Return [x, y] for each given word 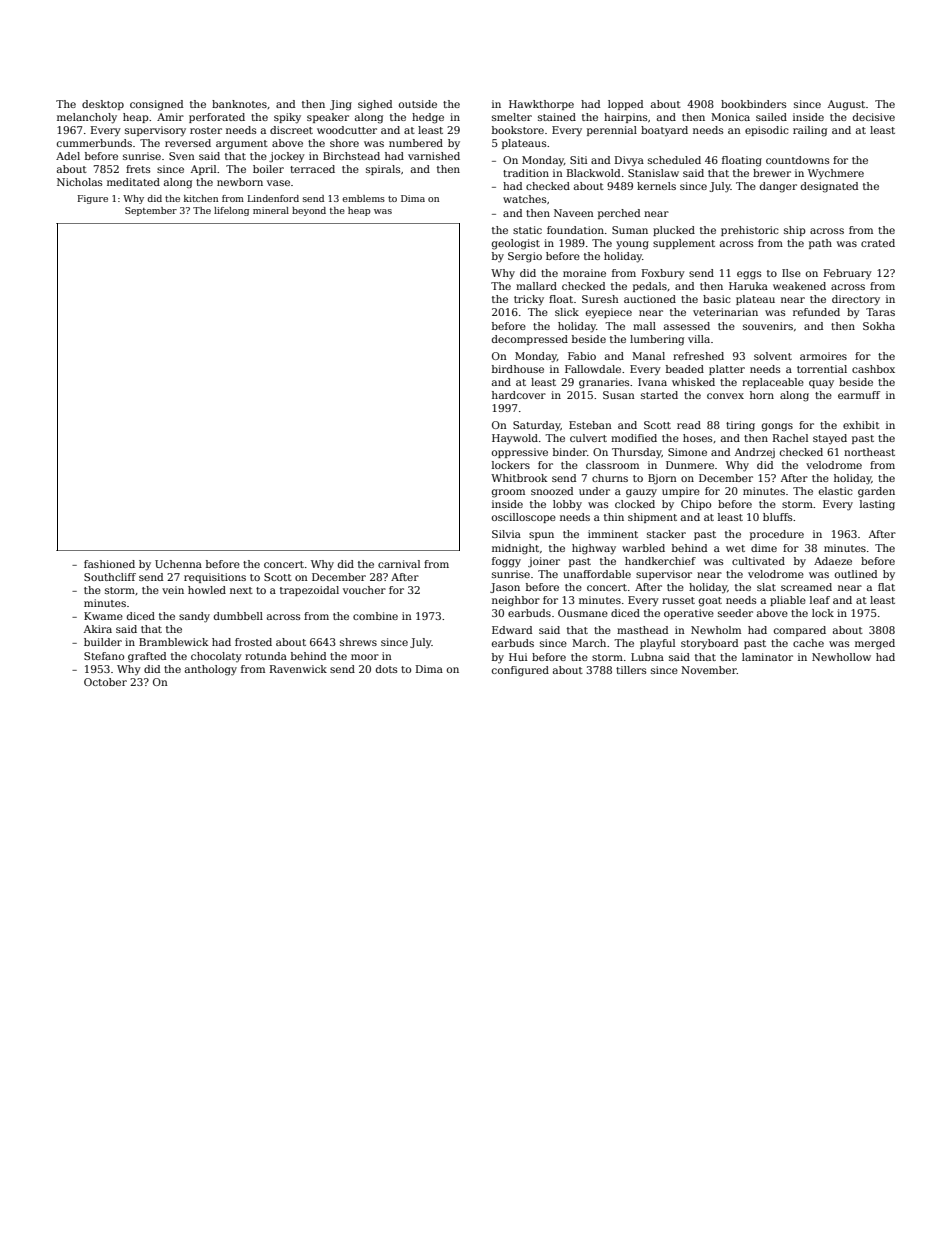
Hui [518, 657]
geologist [516, 244]
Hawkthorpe [541, 105]
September [151, 211]
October [105, 682]
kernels [656, 186]
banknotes [239, 104]
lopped [625, 105]
